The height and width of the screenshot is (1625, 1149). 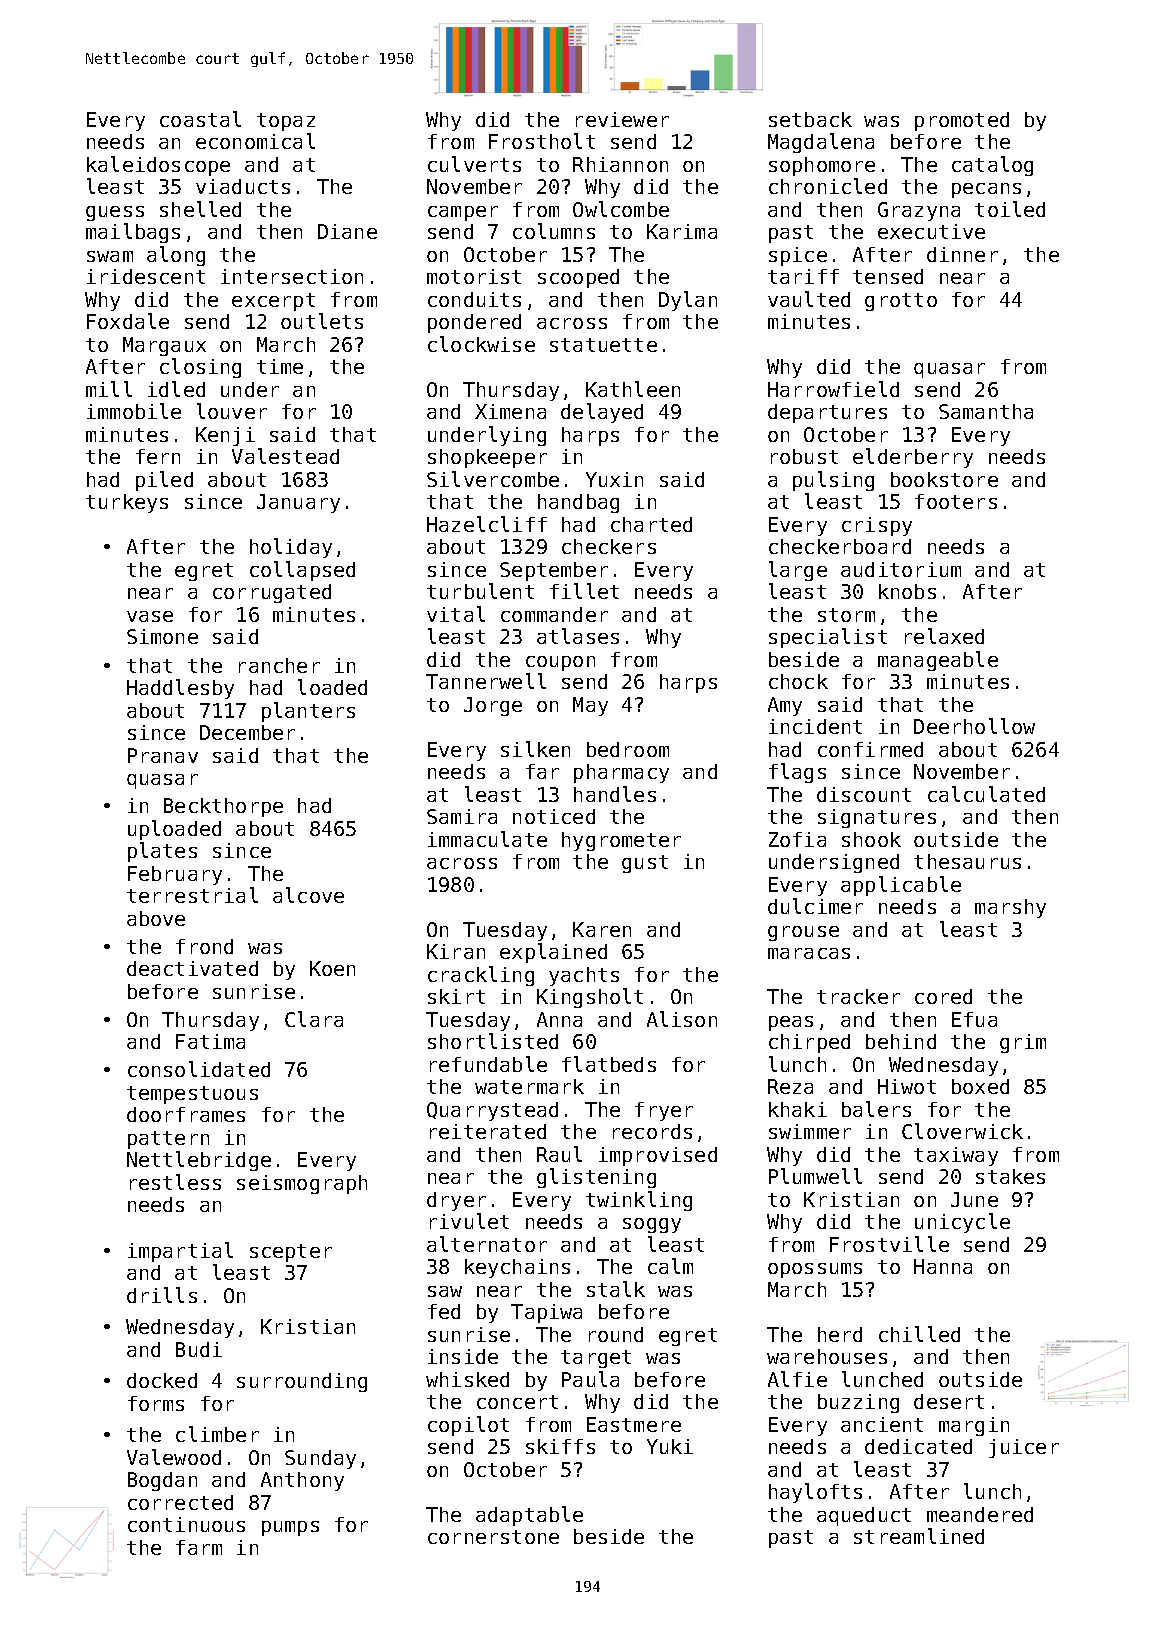 I want to click on aqueduct, so click(x=864, y=1516).
